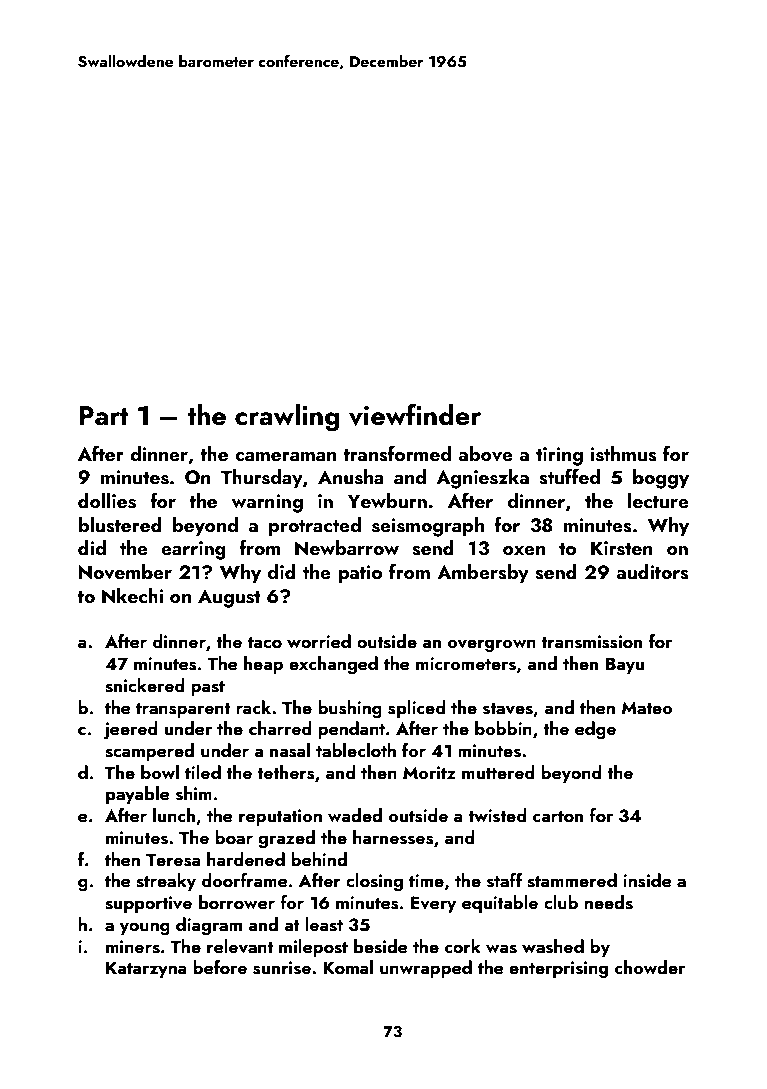 The image size is (767, 1089). What do you see at coordinates (107, 501) in the document?
I see `dollies` at bounding box center [107, 501].
